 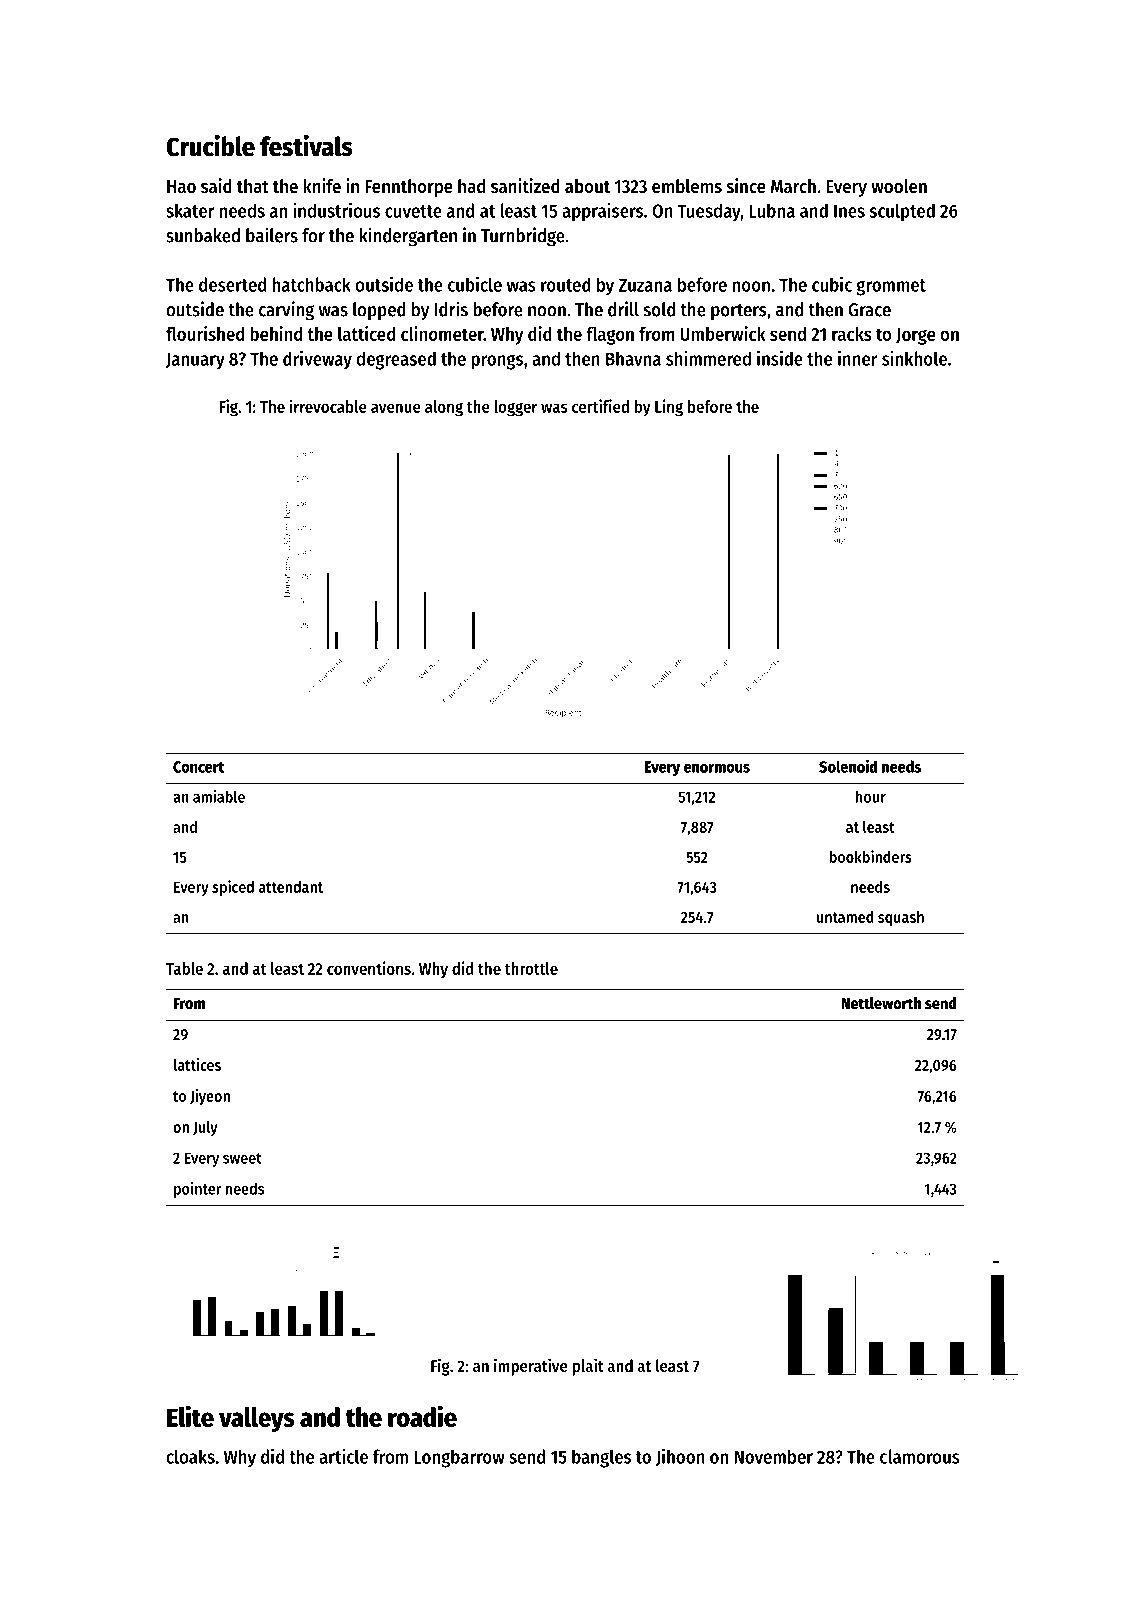 I want to click on enormous, so click(x=717, y=768).
